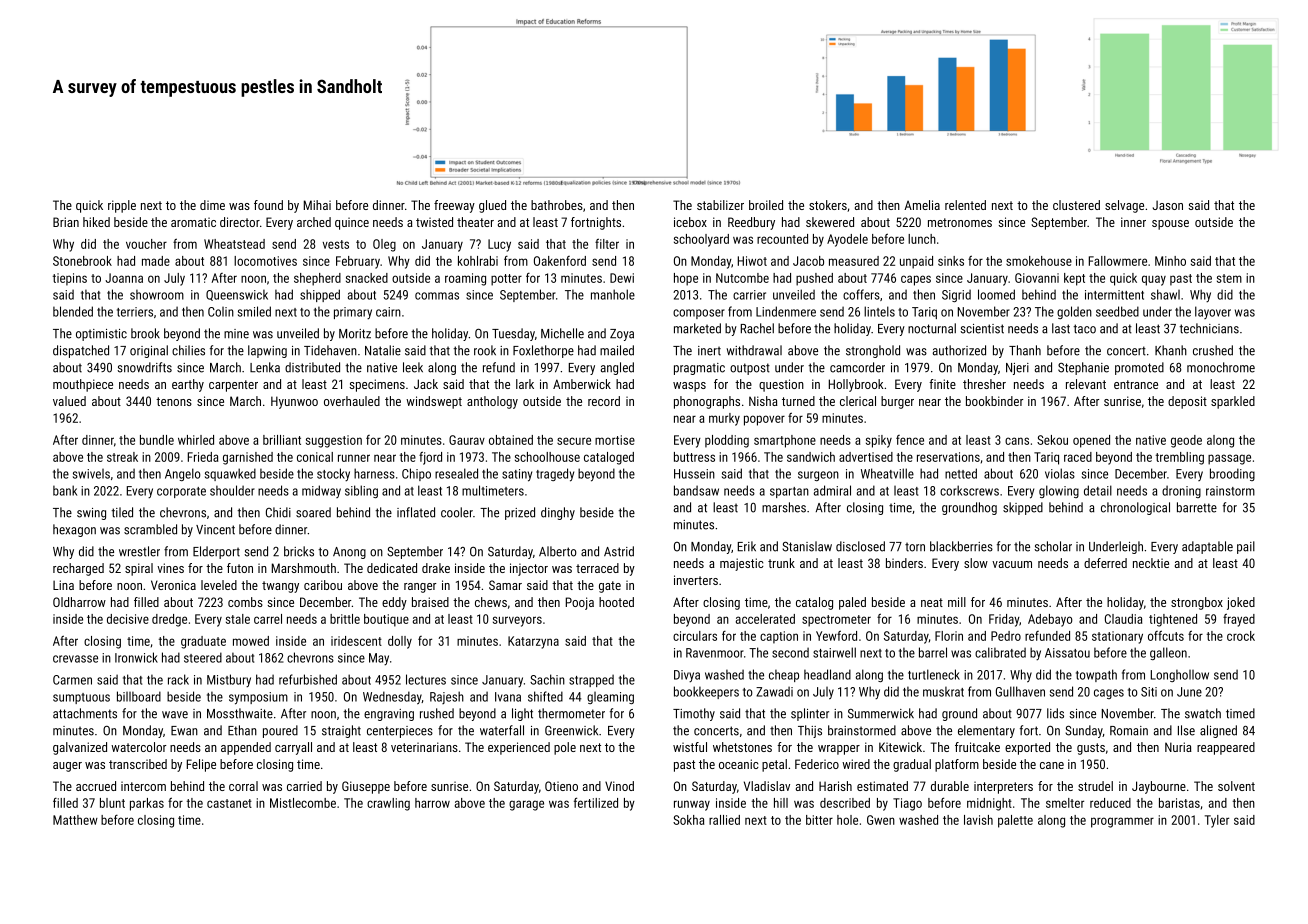  Describe the element at coordinates (1015, 821) in the screenshot. I see `palette` at that location.
